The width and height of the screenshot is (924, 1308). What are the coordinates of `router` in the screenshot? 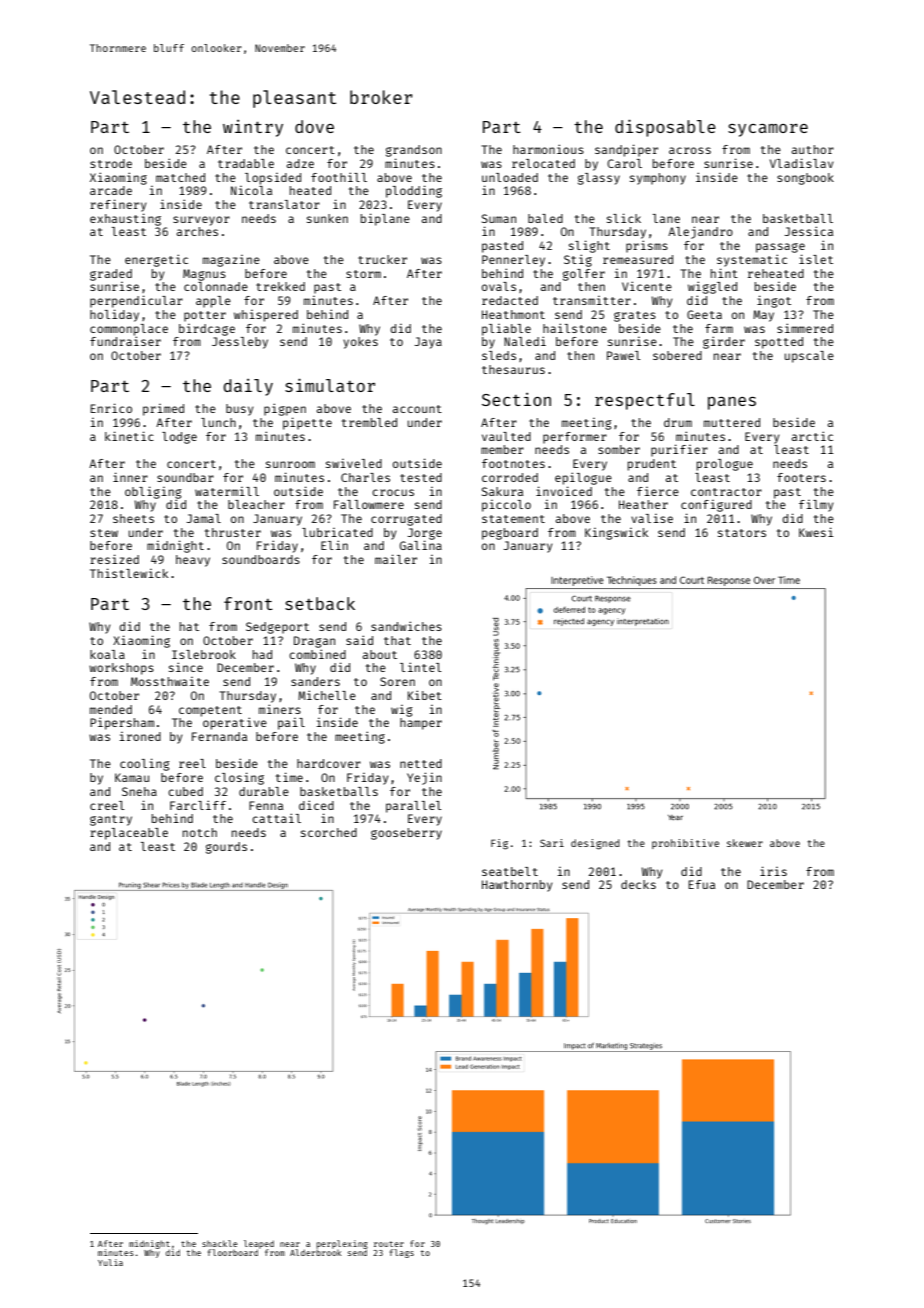 It's located at (389, 1244).
